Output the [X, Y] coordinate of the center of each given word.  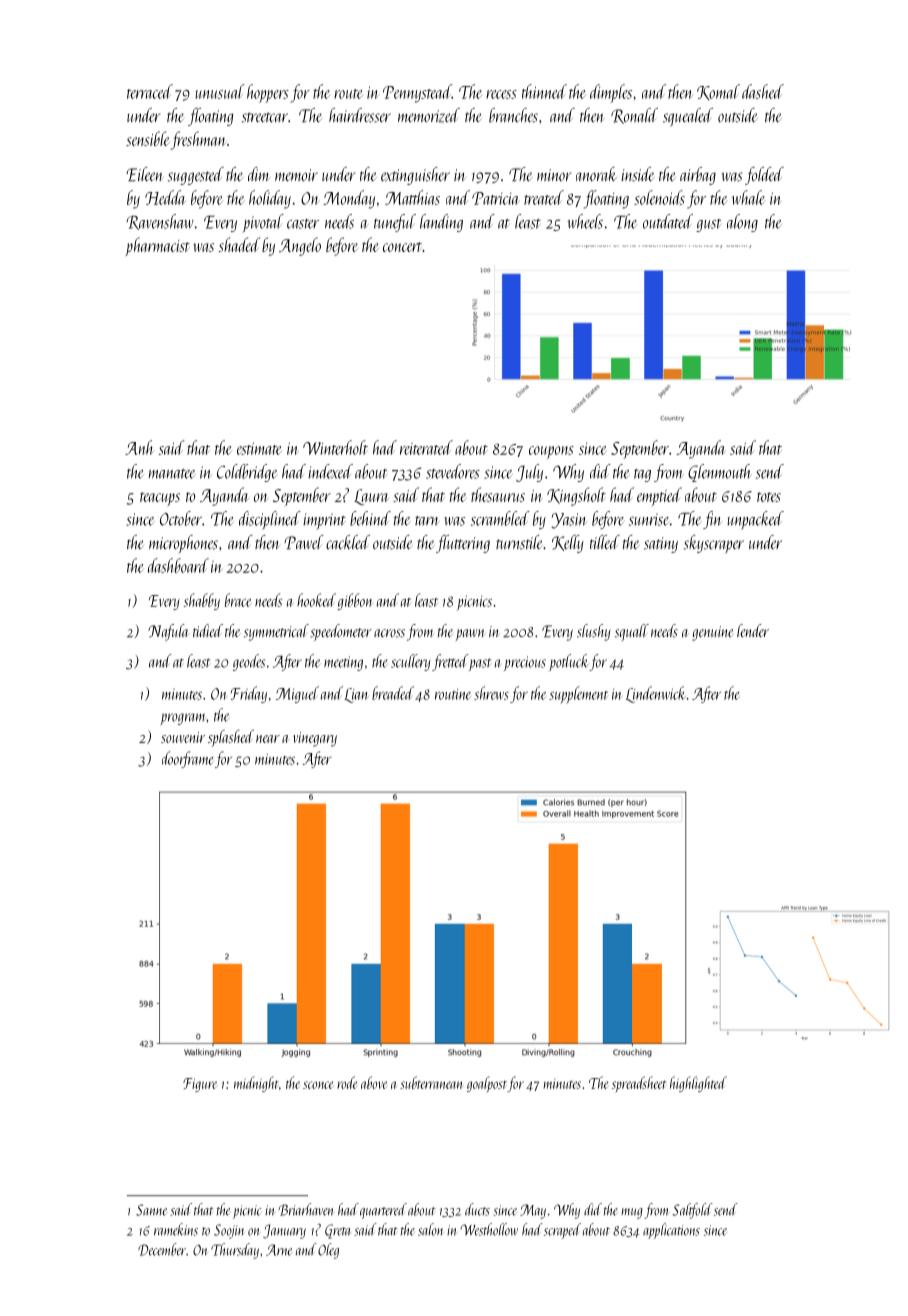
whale [749, 197]
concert [402, 247]
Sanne [151, 1210]
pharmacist [157, 246]
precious [525, 663]
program [184, 719]
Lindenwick [656, 694]
